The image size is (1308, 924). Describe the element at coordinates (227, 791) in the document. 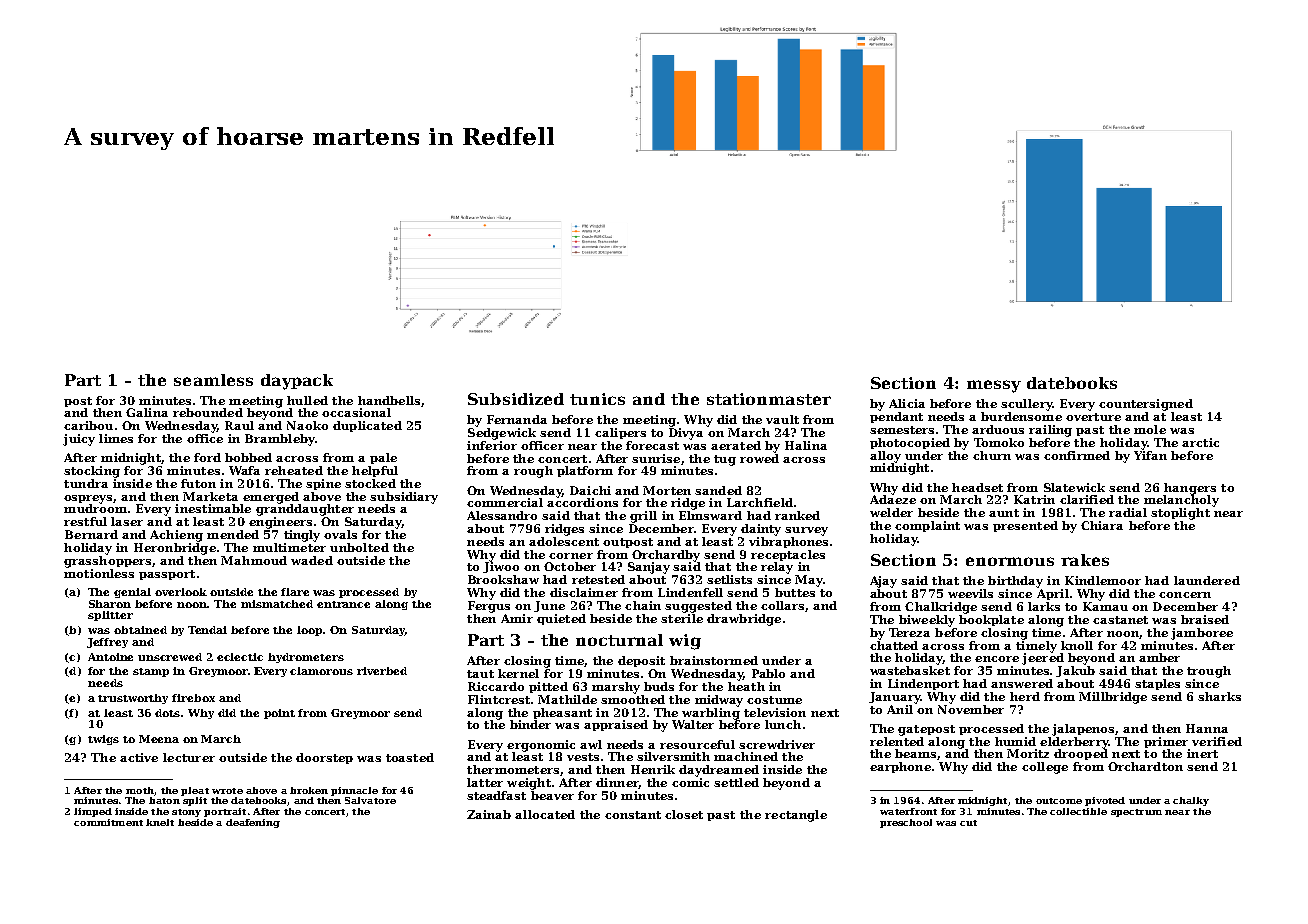

I see `wrote` at that location.
